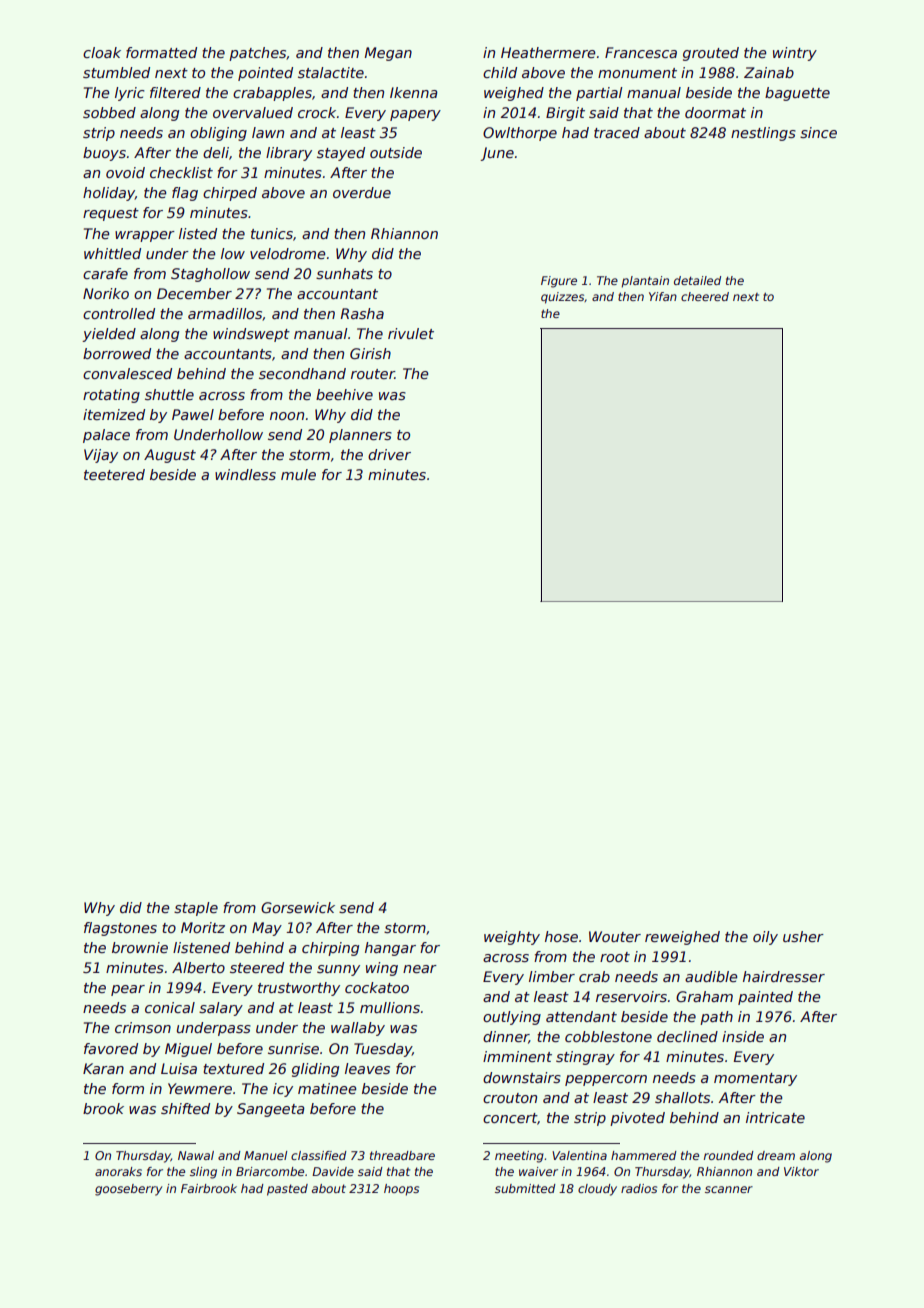 This screenshot has width=924, height=1308. I want to click on hangar, so click(390, 949).
